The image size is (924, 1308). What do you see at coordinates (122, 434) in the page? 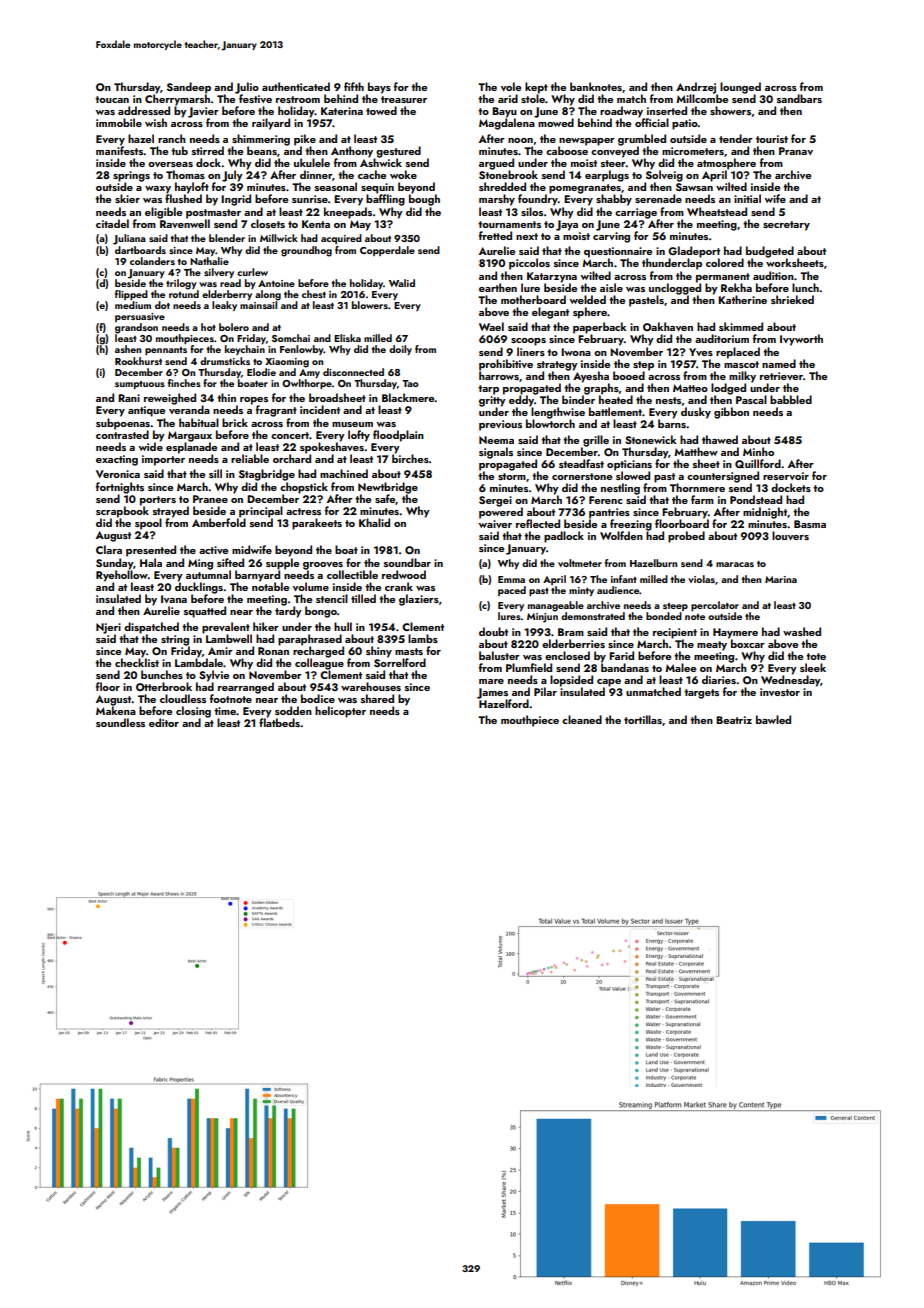
I see `contrasted` at bounding box center [122, 434].
